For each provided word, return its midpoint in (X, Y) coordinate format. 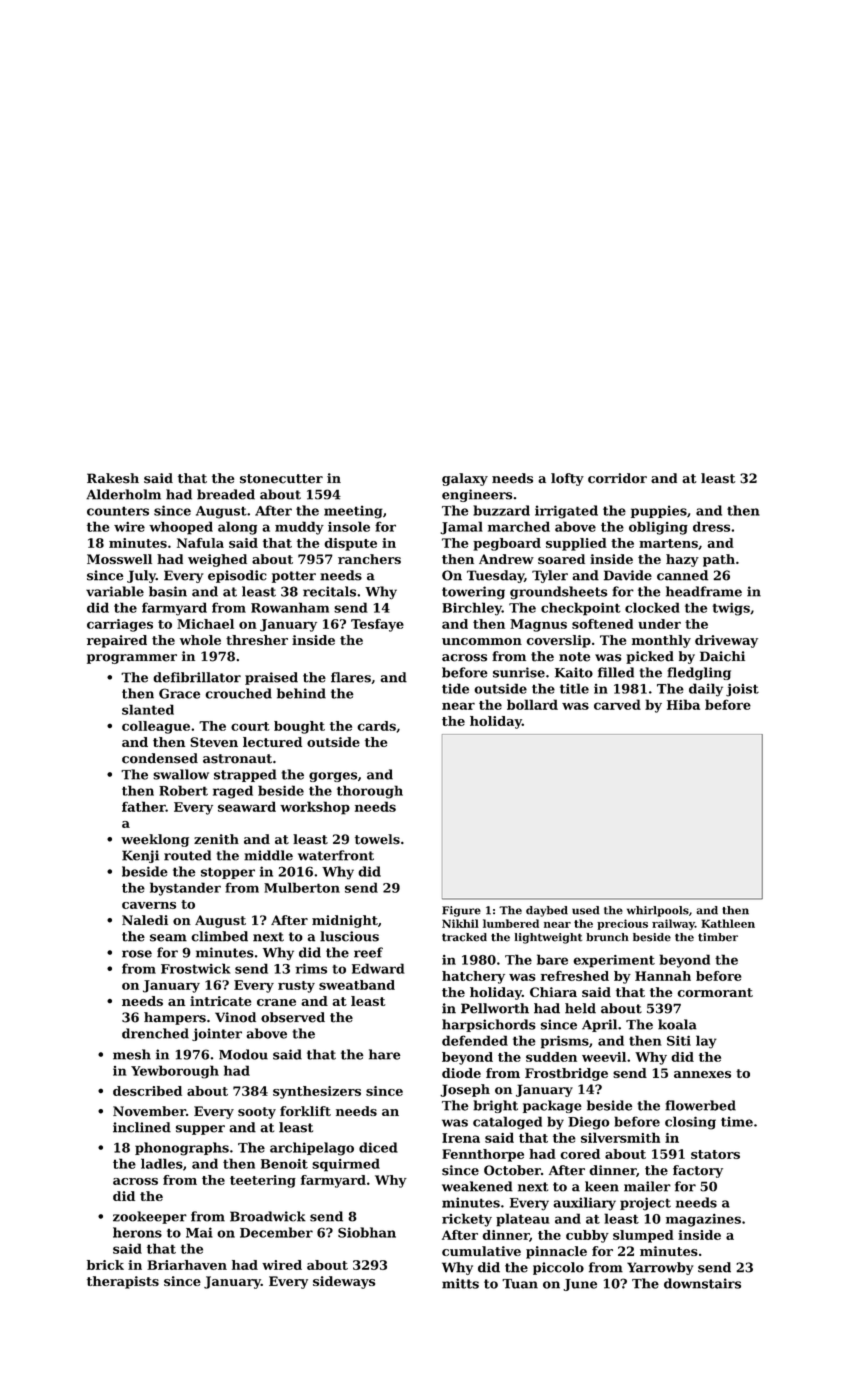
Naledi (145, 920)
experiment (614, 961)
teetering (263, 1181)
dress (711, 526)
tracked (464, 937)
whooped (181, 528)
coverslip (558, 641)
